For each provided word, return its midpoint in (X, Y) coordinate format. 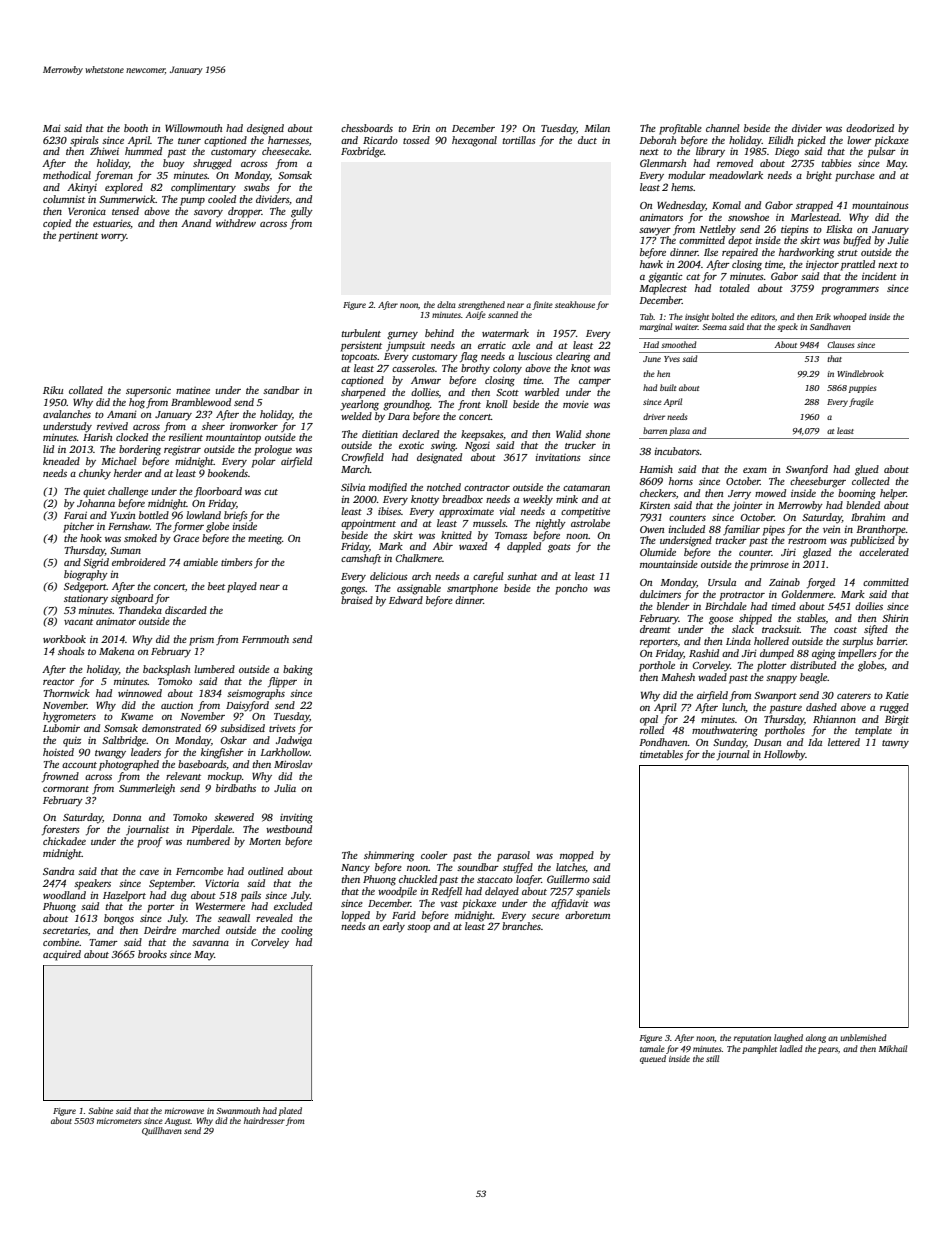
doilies (869, 606)
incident (879, 276)
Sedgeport (85, 587)
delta (446, 304)
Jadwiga (294, 741)
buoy (174, 164)
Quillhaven (162, 1131)
